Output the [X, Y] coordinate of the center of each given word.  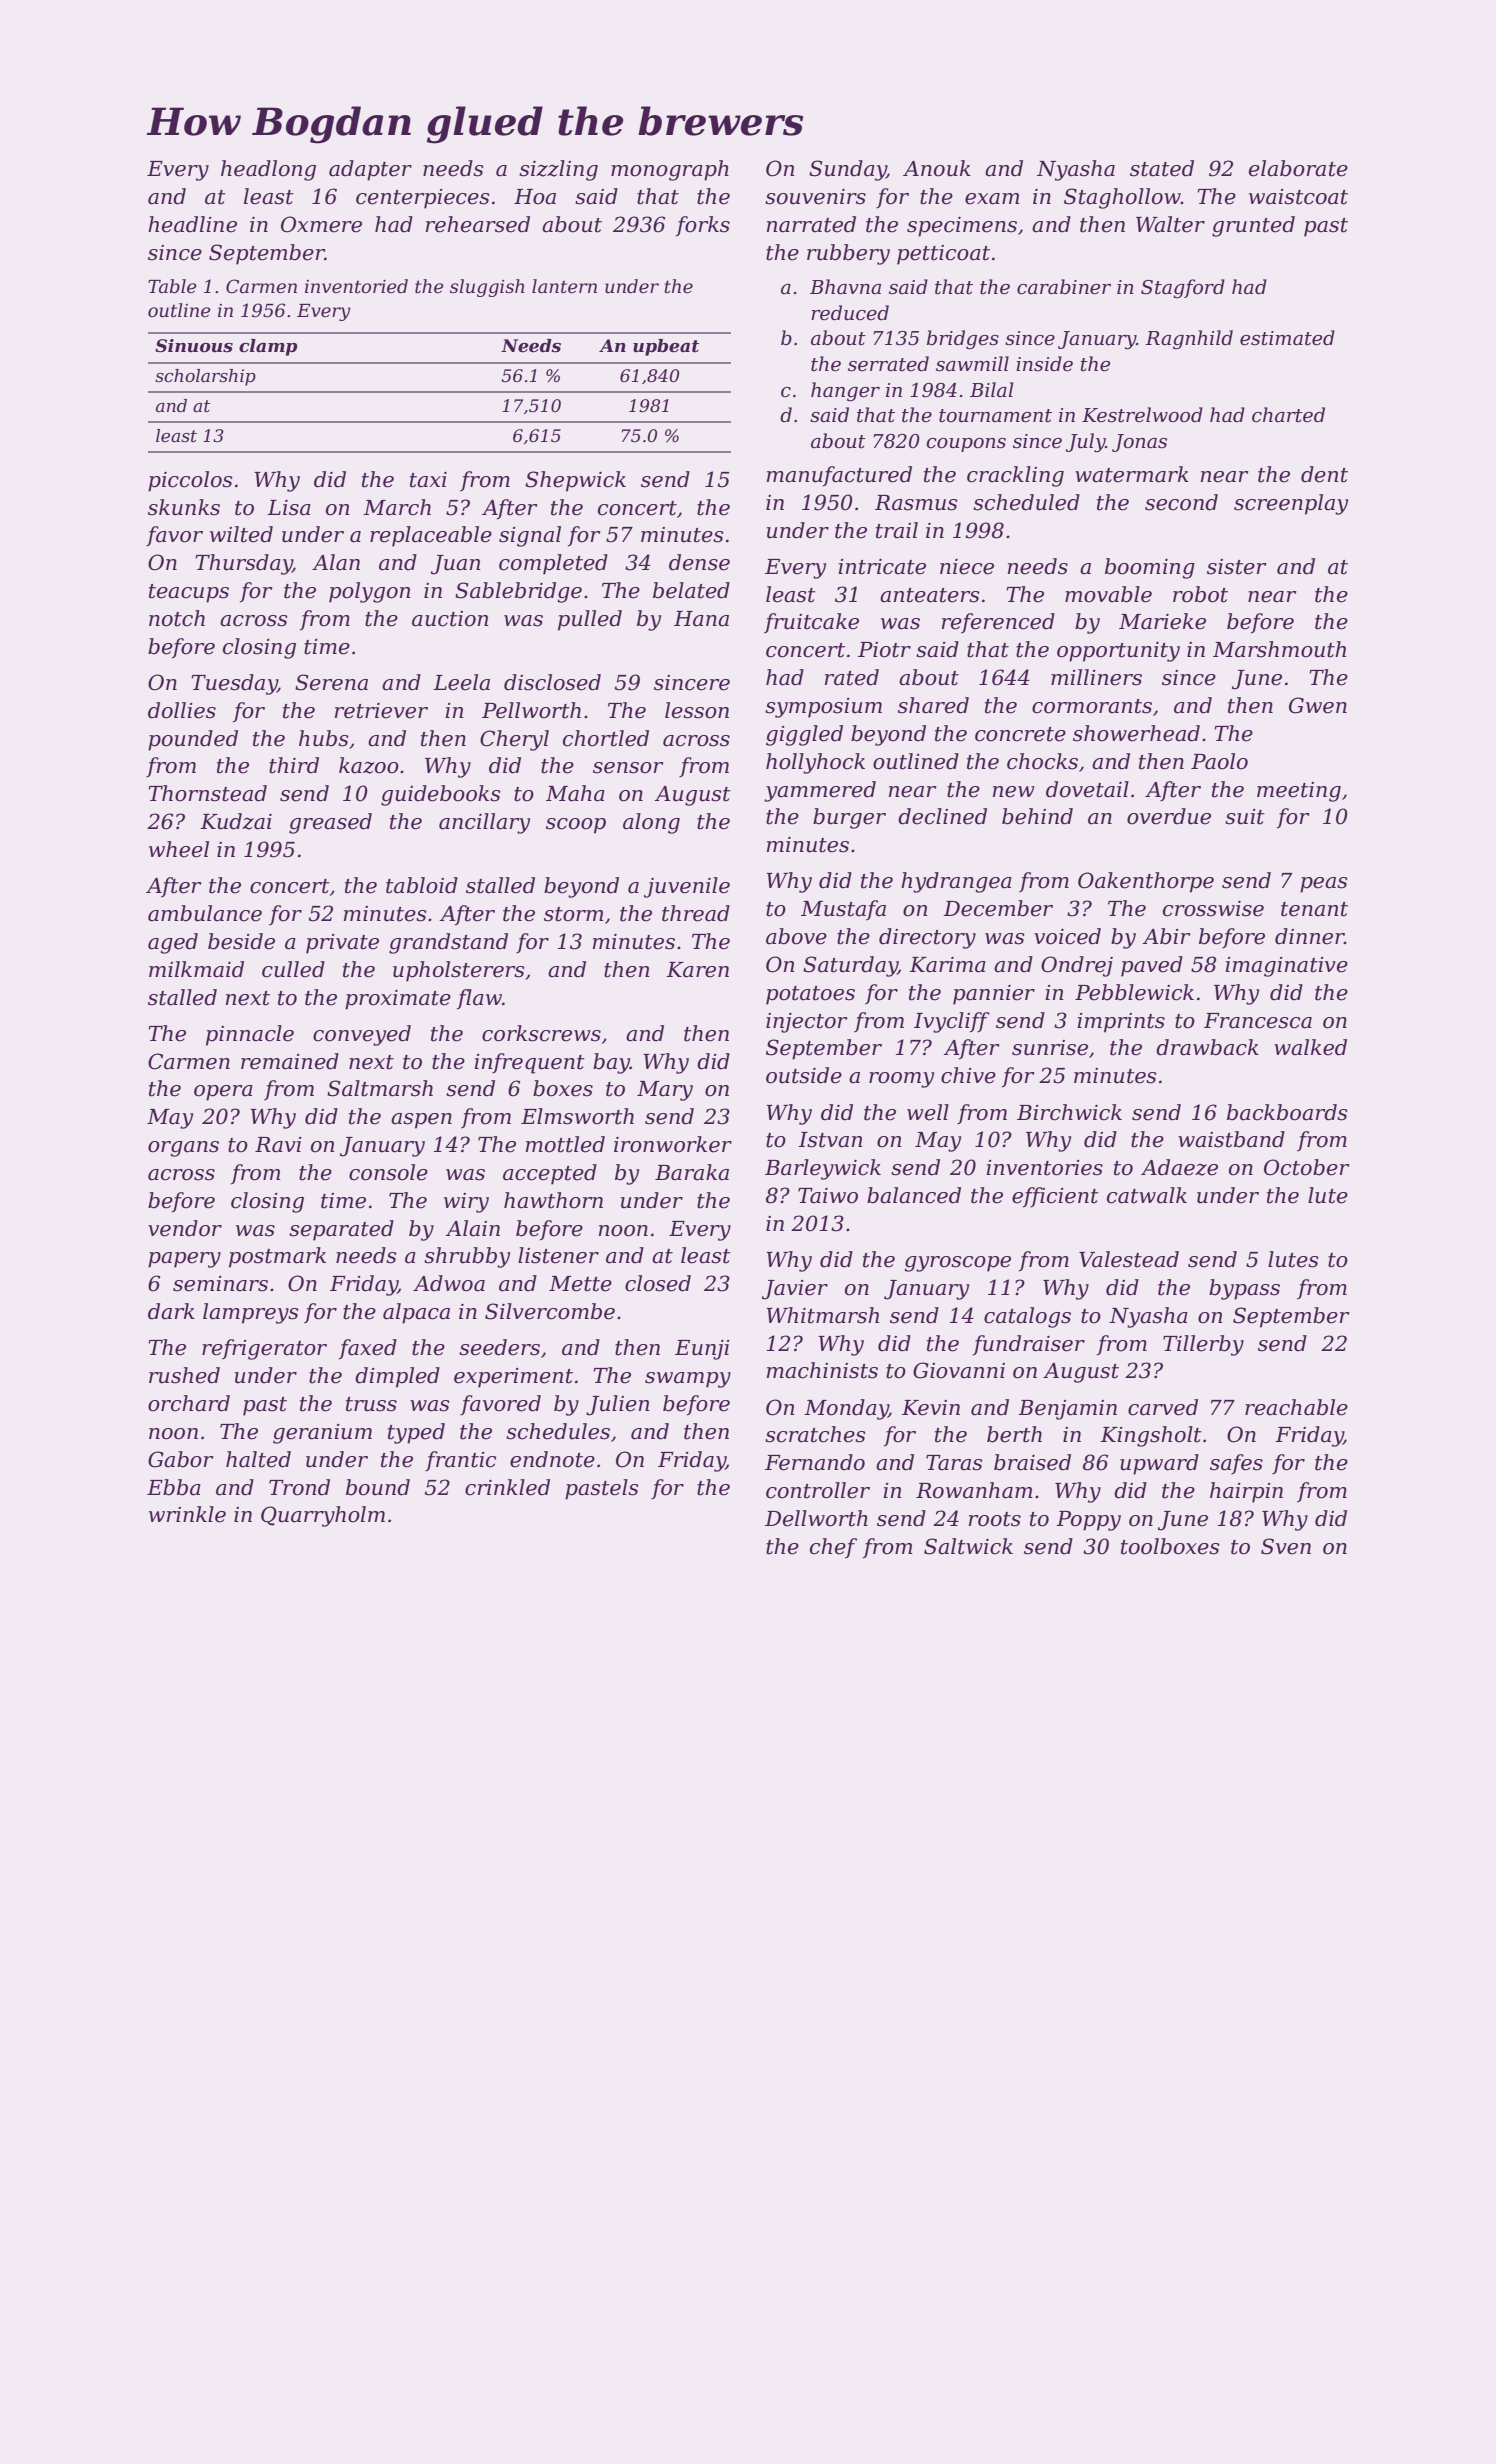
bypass [1244, 1289]
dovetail [1087, 789]
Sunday [848, 170]
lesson [697, 710]
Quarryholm [323, 1516]
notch [177, 618]
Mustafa [843, 910]
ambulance [205, 913]
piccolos [190, 481]
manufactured [839, 476]
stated [1162, 168]
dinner [1309, 936]
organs [183, 1149]
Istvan [830, 1140]
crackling [1015, 476]
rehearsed [478, 224]
